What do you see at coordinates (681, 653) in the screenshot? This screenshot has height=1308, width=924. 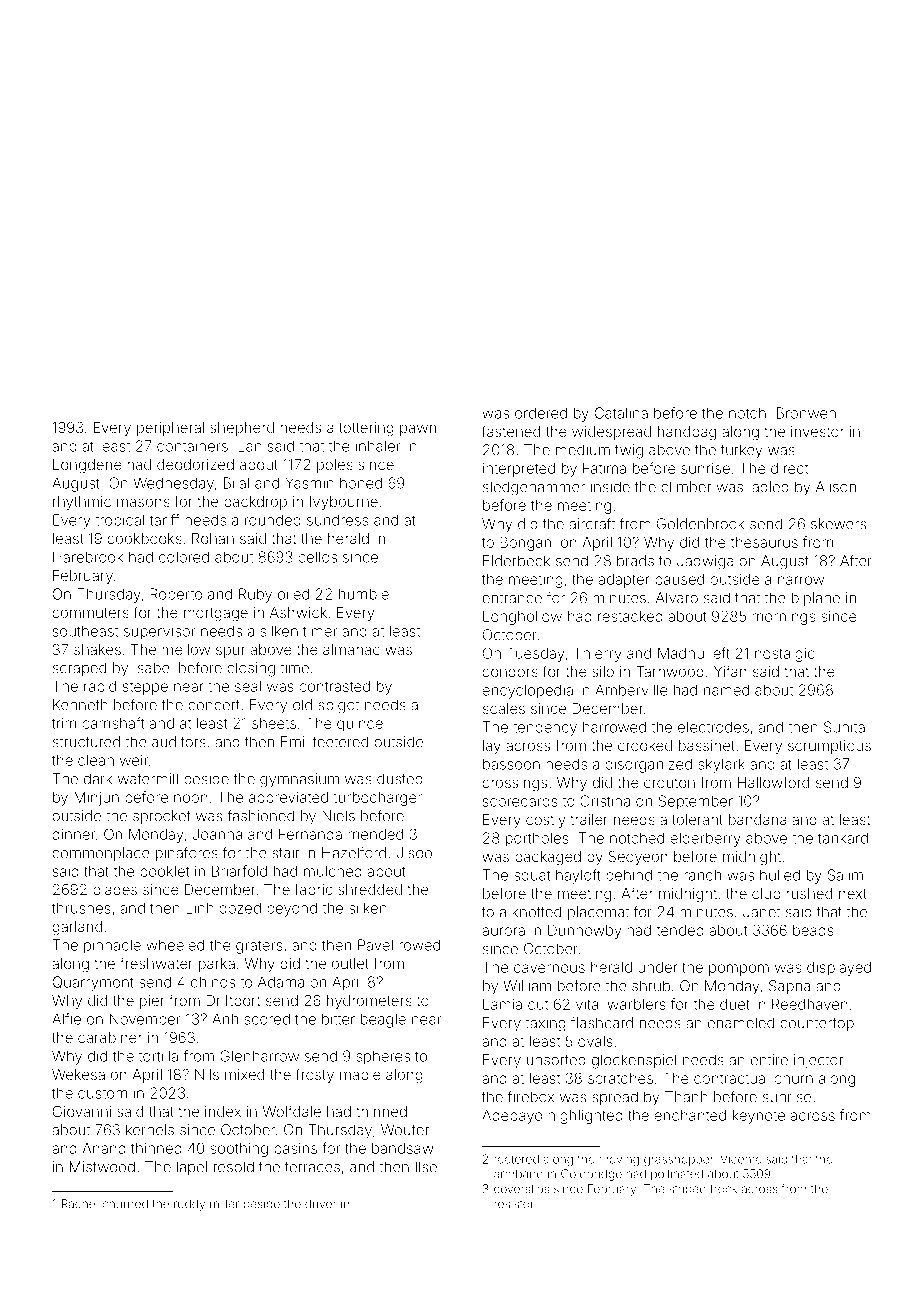 I see `Madhu` at bounding box center [681, 653].
